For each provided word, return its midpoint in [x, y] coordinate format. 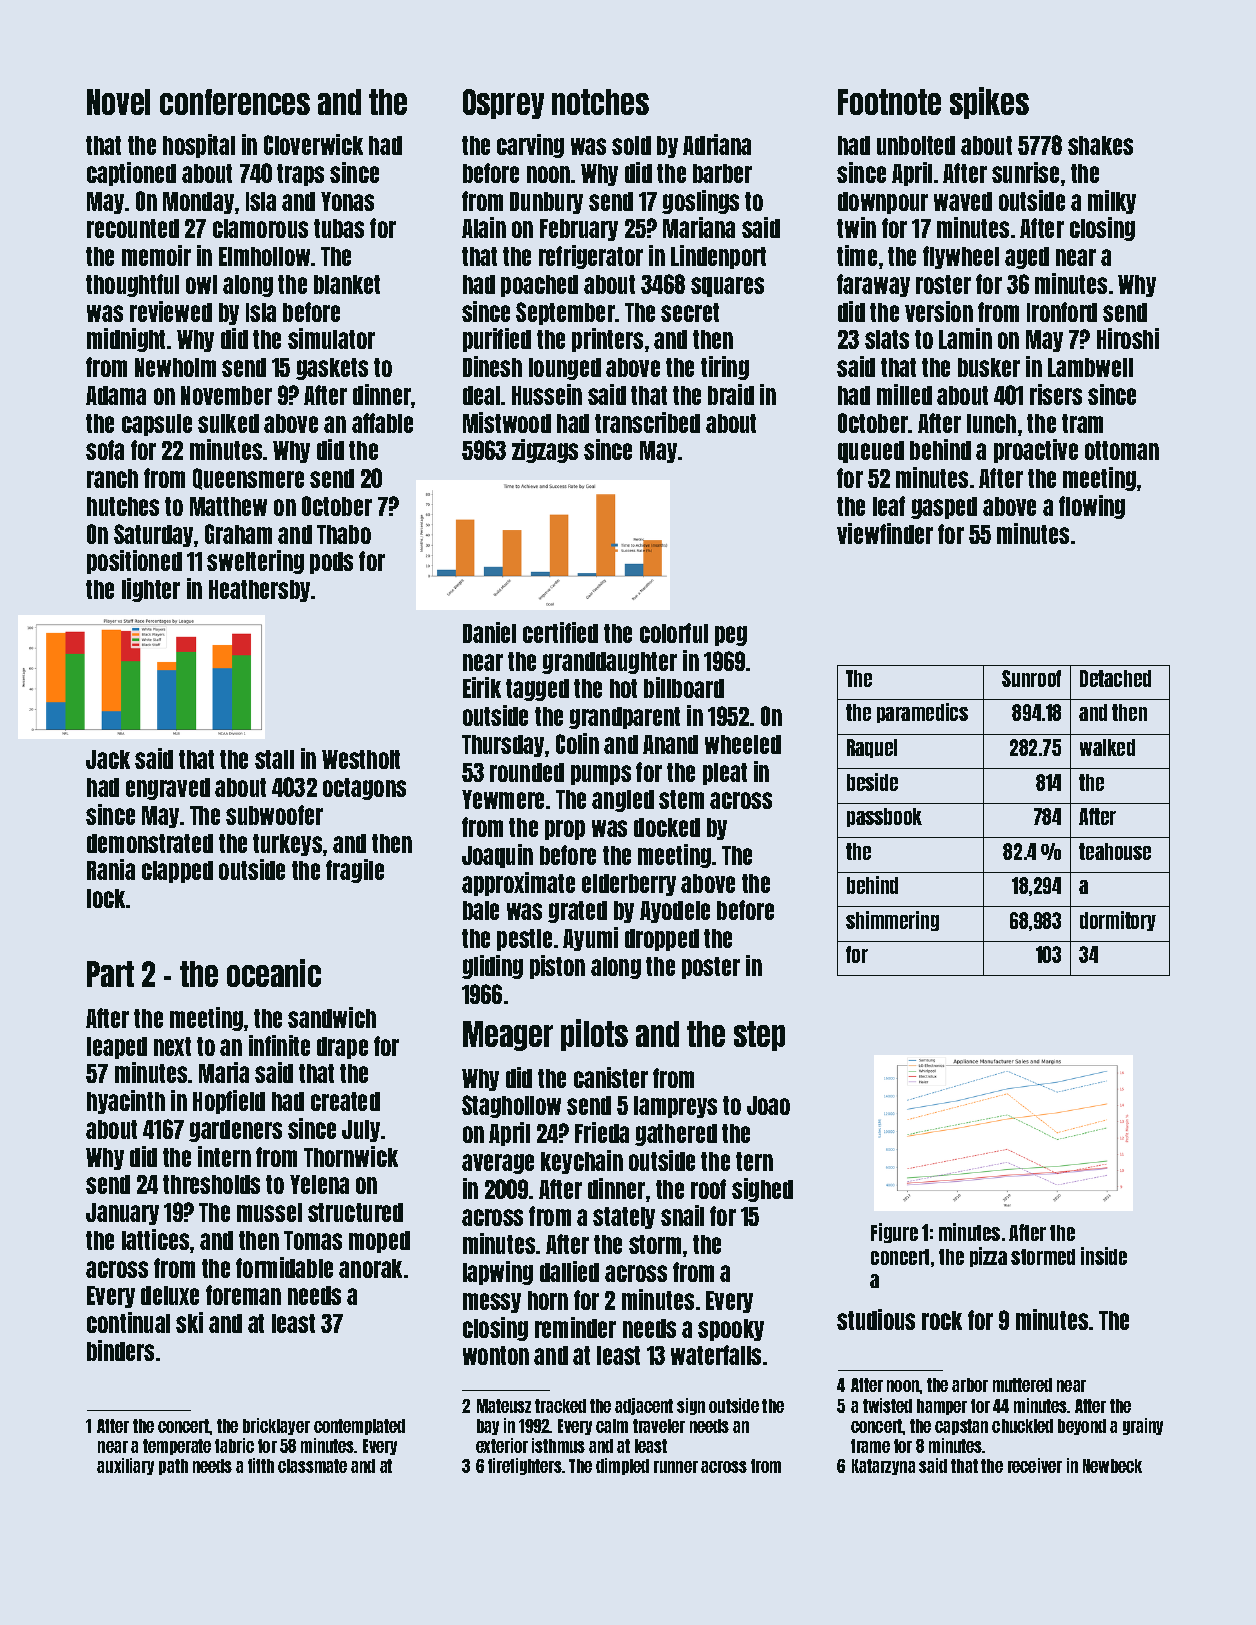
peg [731, 636]
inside [1104, 1256]
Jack [108, 759]
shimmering [892, 921]
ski [189, 1322]
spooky [731, 1330]
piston [557, 967]
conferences [235, 102]
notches [600, 102]
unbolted [916, 145]
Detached [1115, 678]
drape [342, 1048]
